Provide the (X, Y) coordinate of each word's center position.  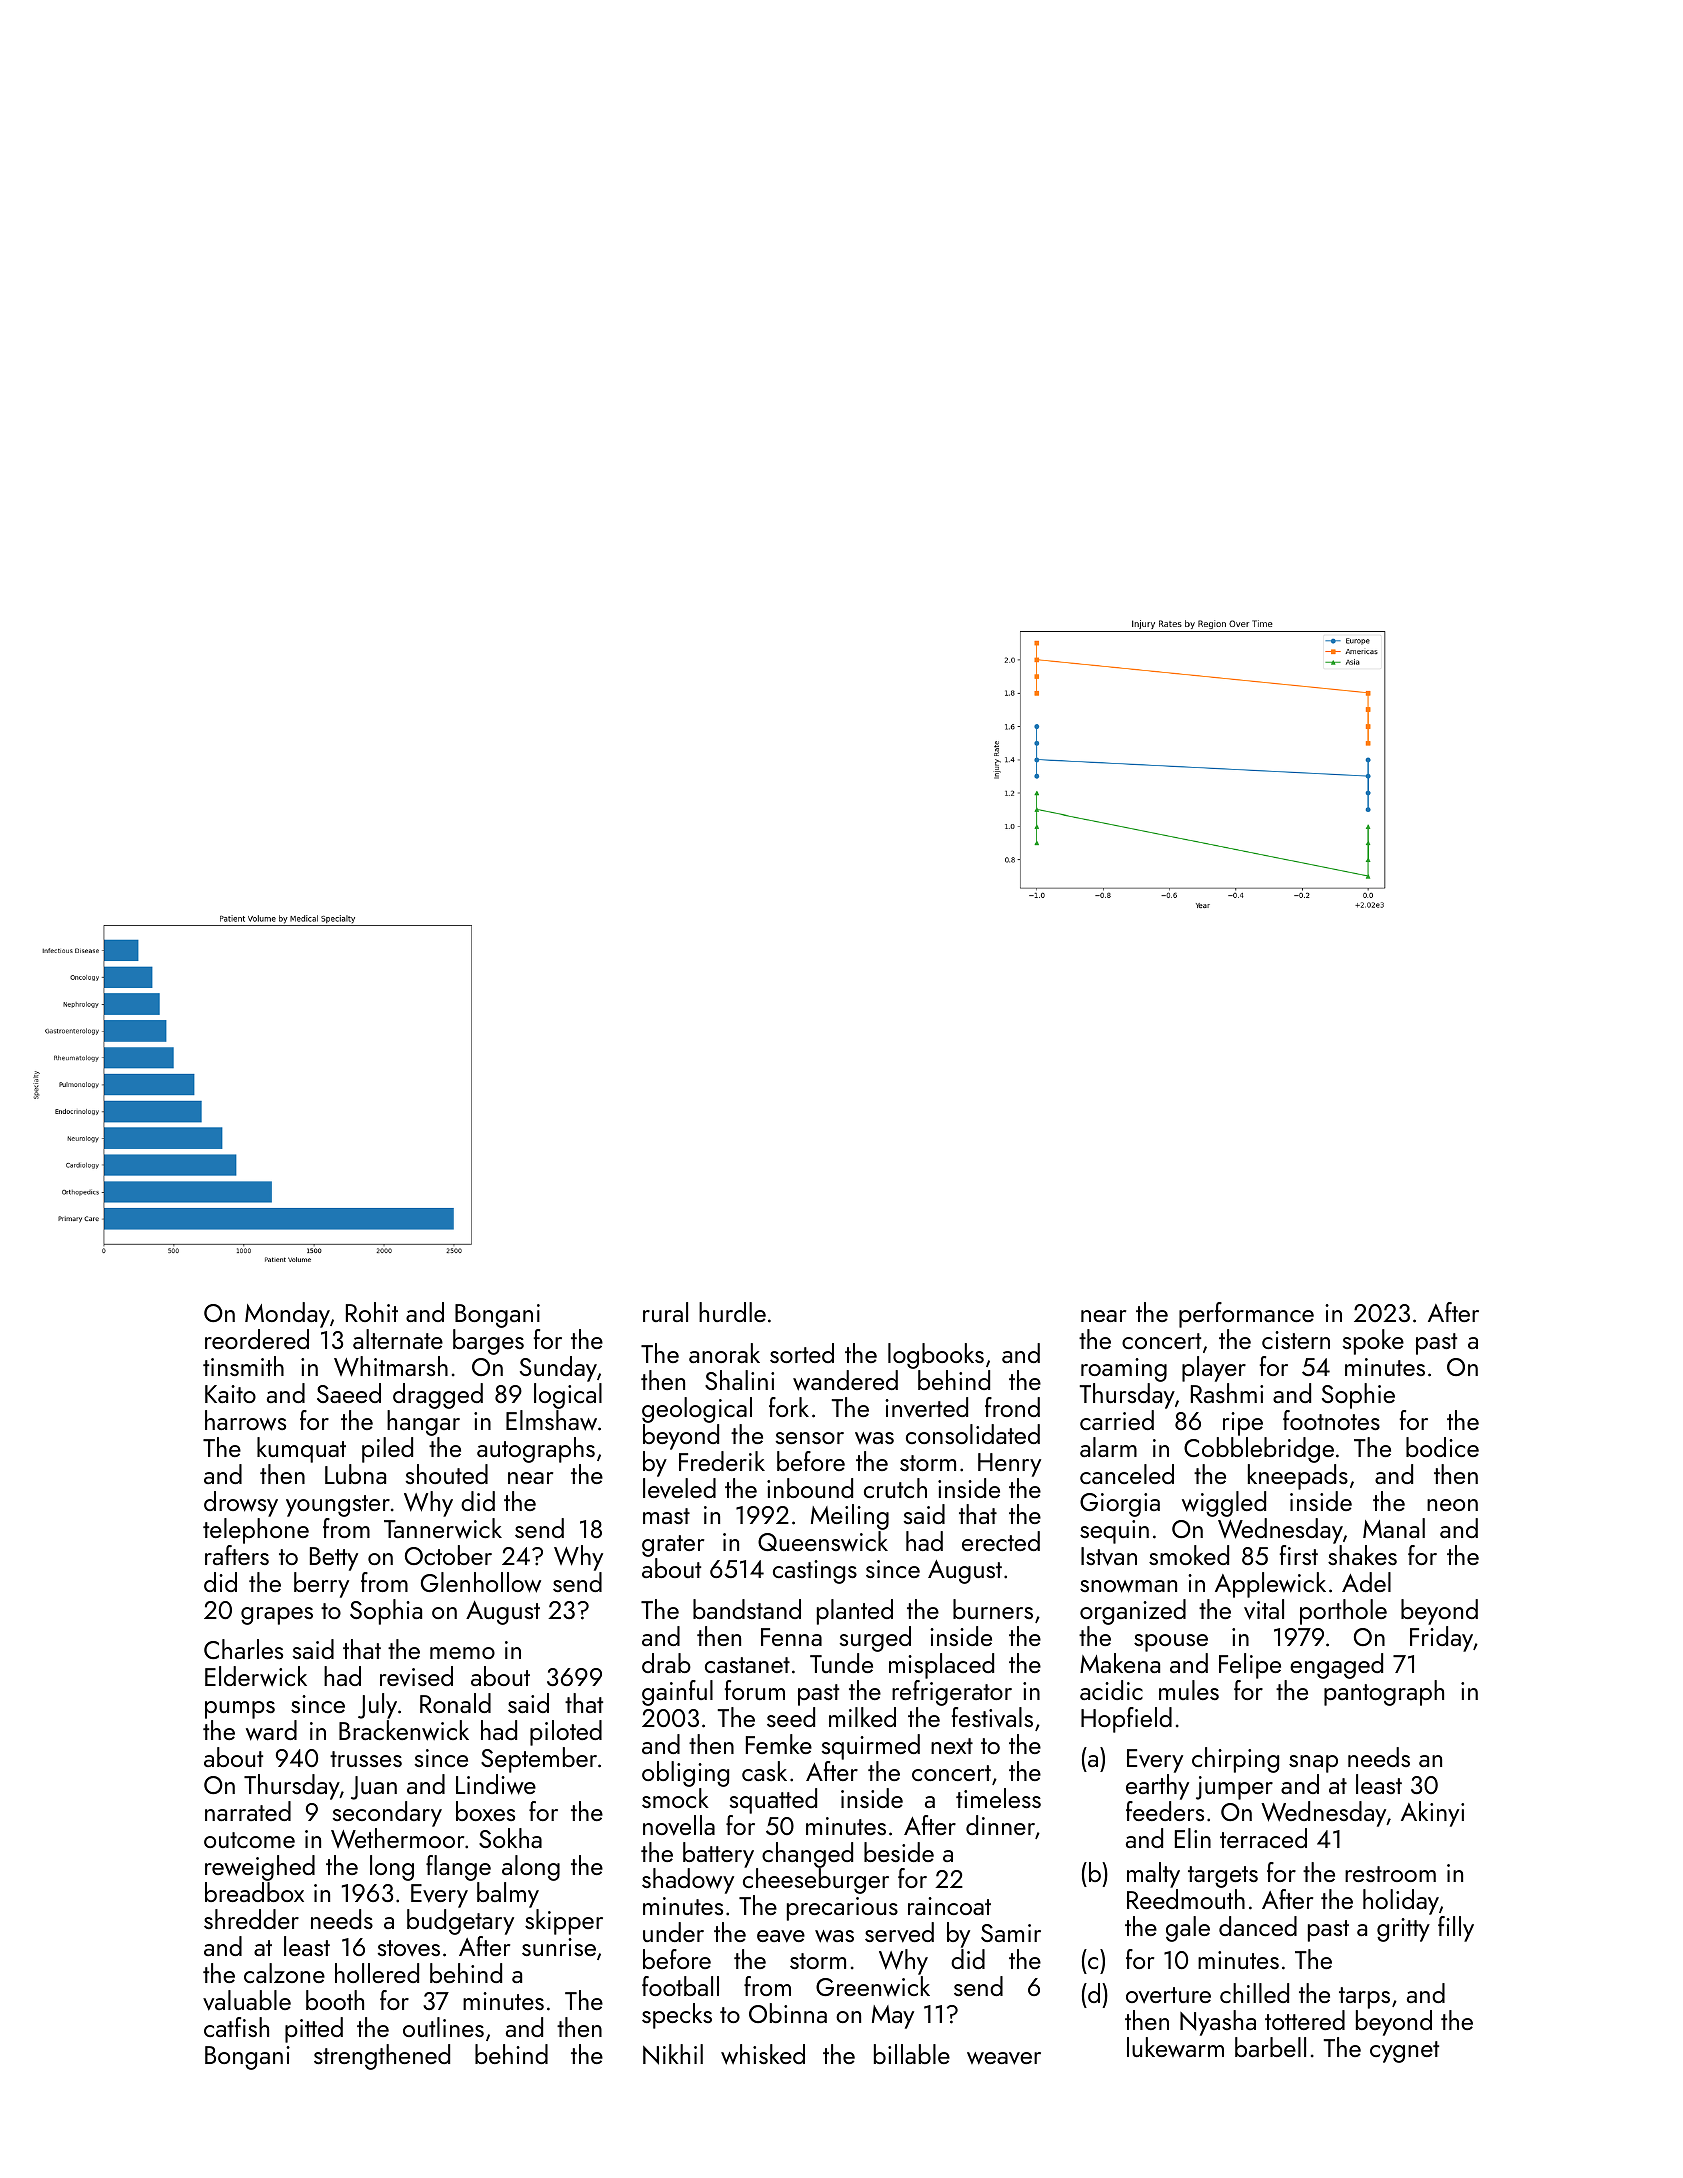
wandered (845, 1380)
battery (718, 1855)
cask (764, 1771)
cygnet (1404, 2052)
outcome (249, 1840)
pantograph (1384, 1693)
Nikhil (673, 2054)
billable (912, 2054)
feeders (1165, 1811)
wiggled (1224, 1504)
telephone (256, 1531)
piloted (566, 1733)
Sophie (1358, 1396)
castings (815, 1572)
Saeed (349, 1393)
